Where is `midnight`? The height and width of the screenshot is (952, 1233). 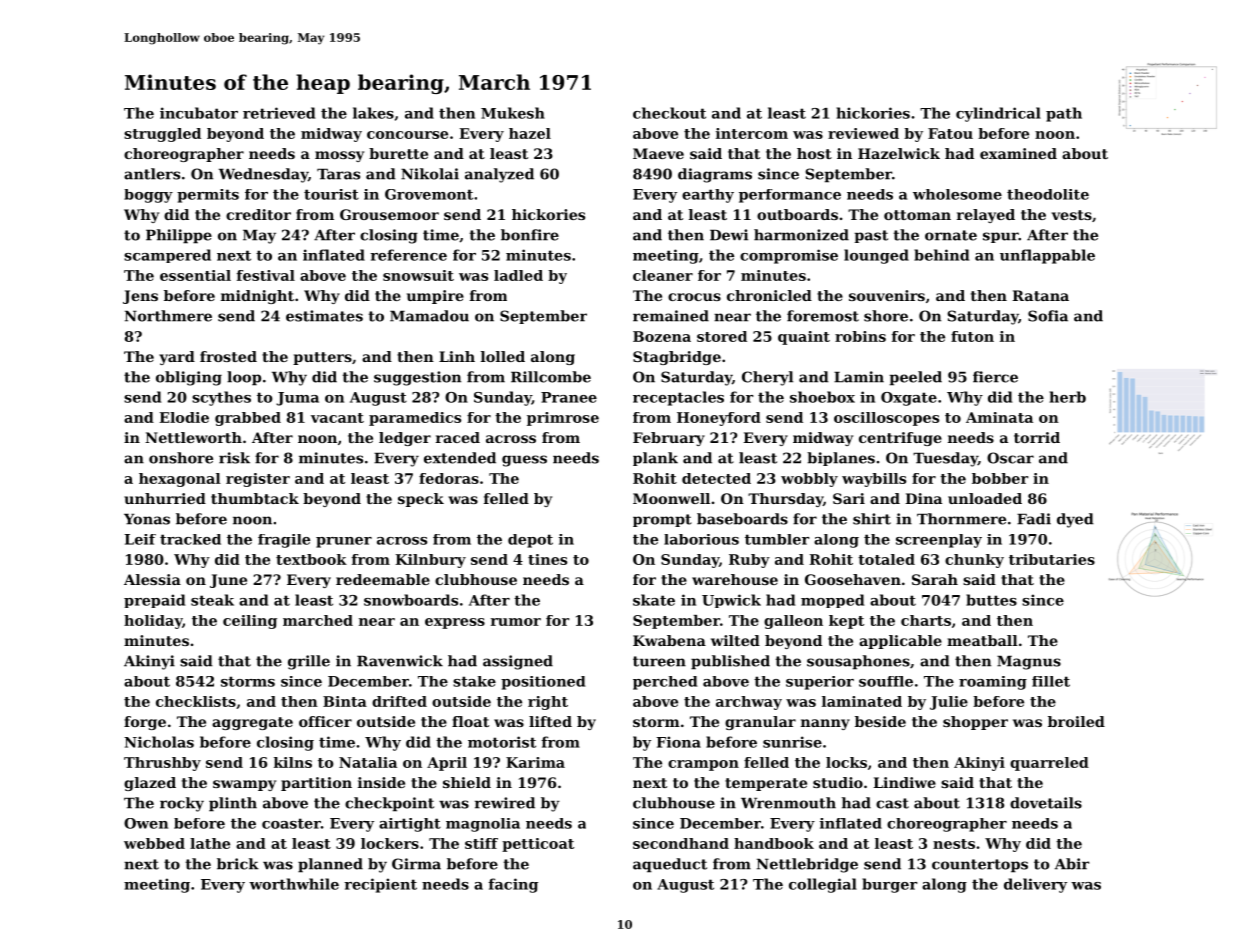
midnight is located at coordinates (257, 297).
